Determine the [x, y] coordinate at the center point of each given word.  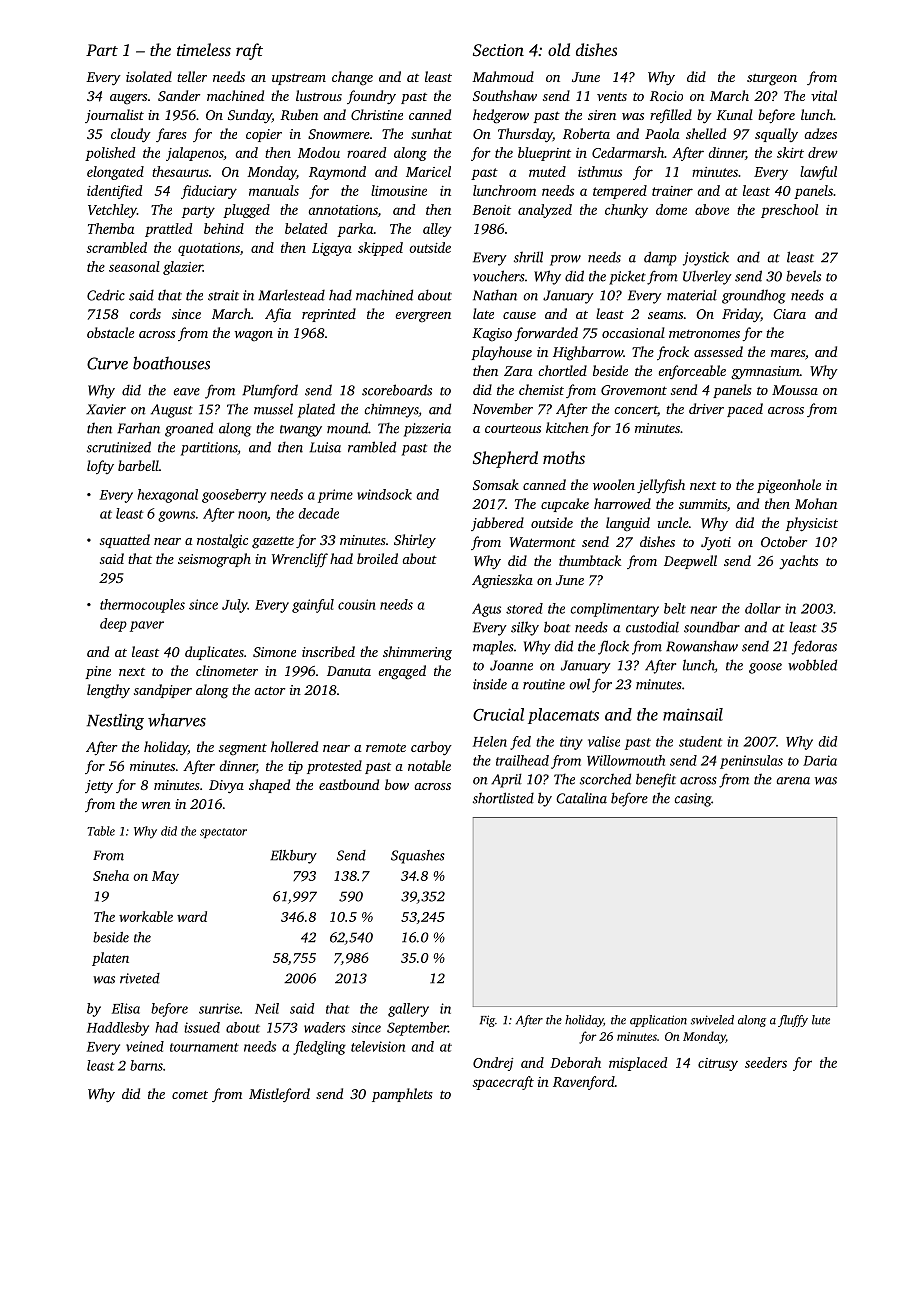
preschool [789, 211]
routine [544, 684]
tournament [204, 1047]
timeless [204, 49]
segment [243, 749]
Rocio [666, 96]
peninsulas [751, 762]
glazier [183, 268]
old [559, 49]
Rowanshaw [702, 646]
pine [98, 672]
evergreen [423, 317]
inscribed [328, 651]
